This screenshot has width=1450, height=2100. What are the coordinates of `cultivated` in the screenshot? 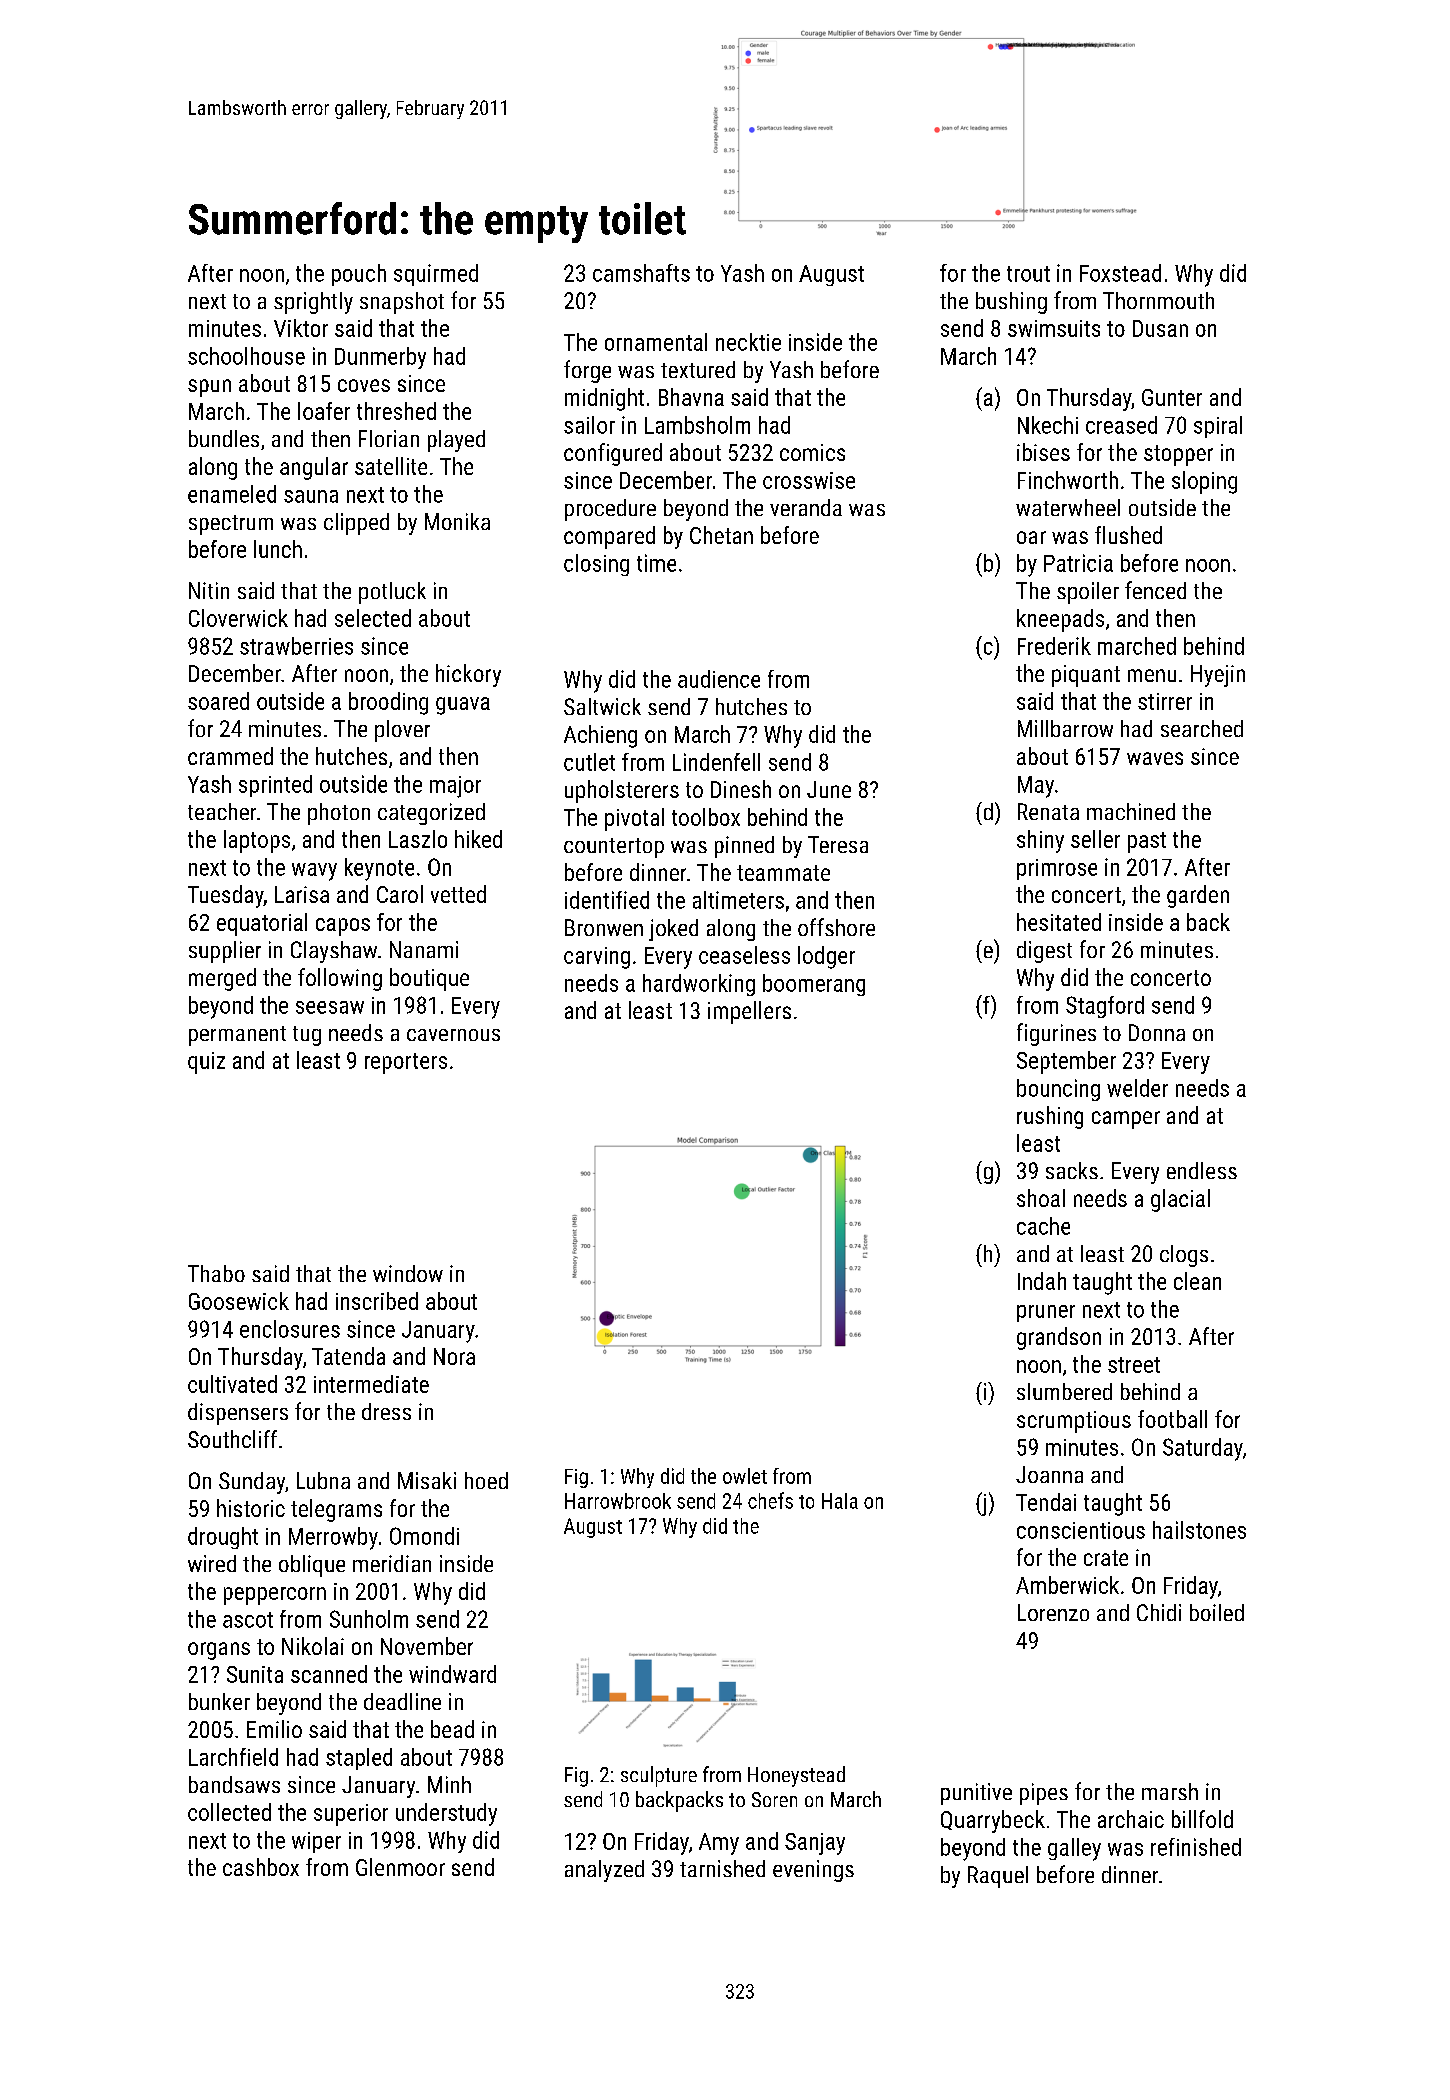 It's located at (232, 1384).
